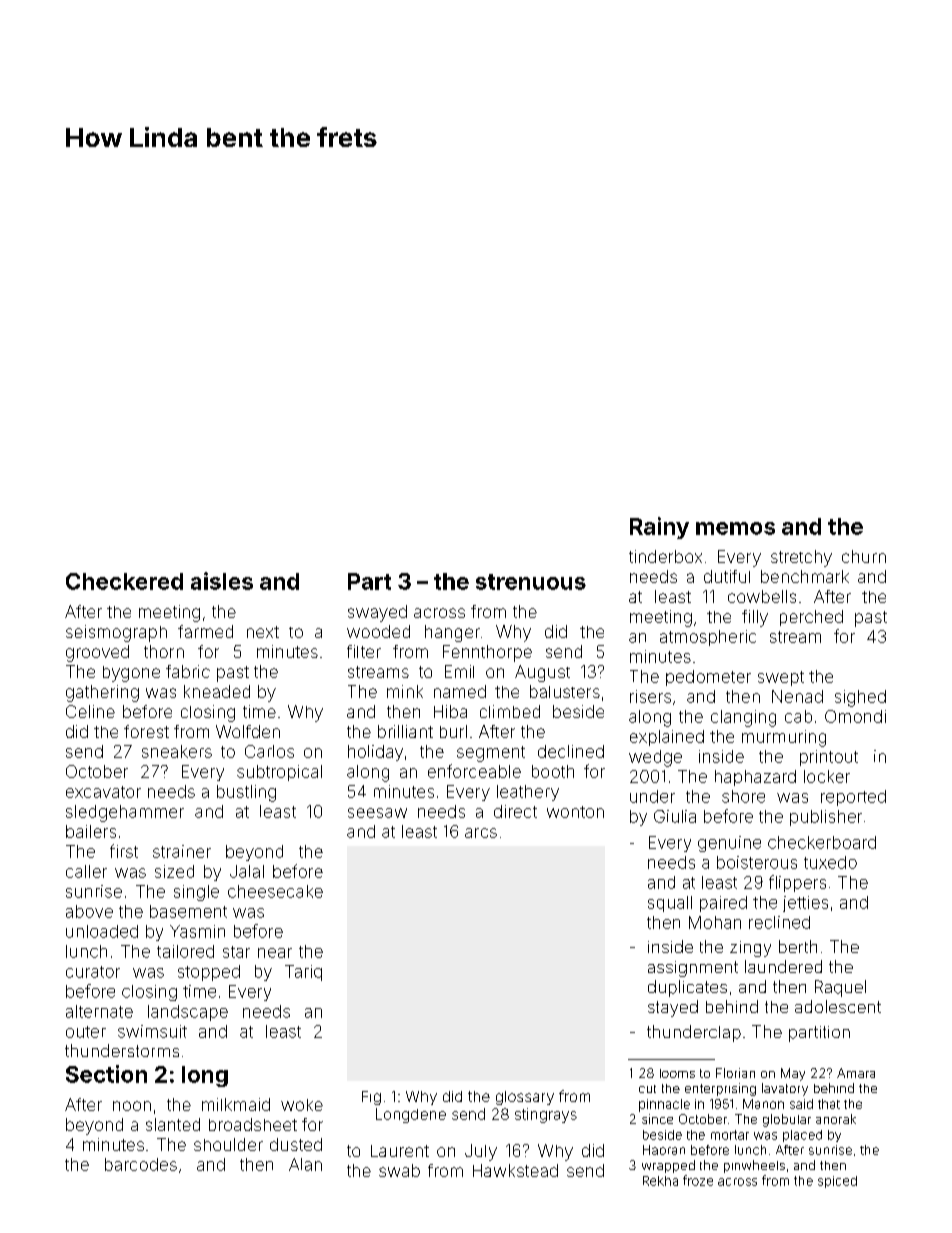  I want to click on wonton, so click(575, 812).
